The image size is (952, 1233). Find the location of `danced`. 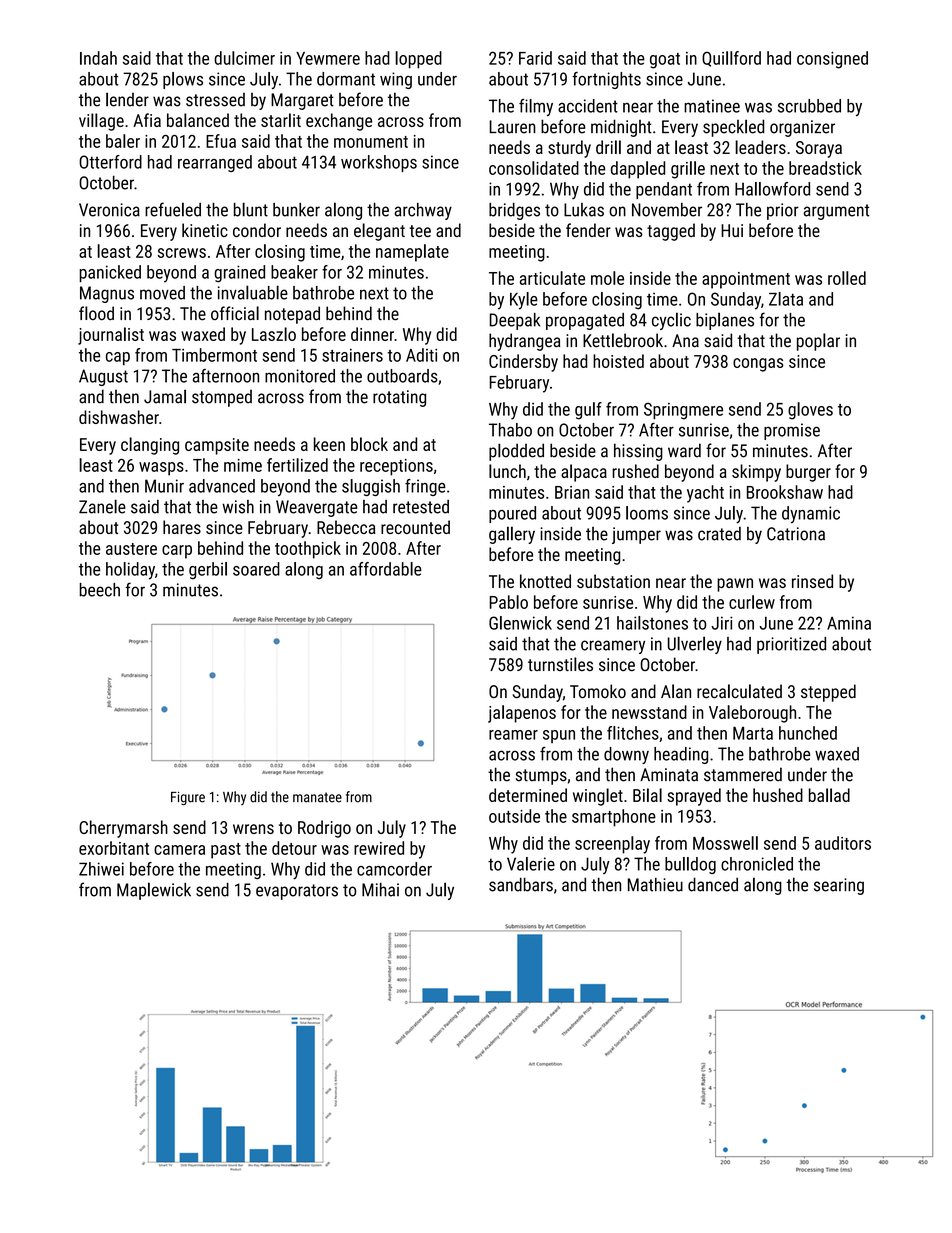

danced is located at coordinates (713, 884).
